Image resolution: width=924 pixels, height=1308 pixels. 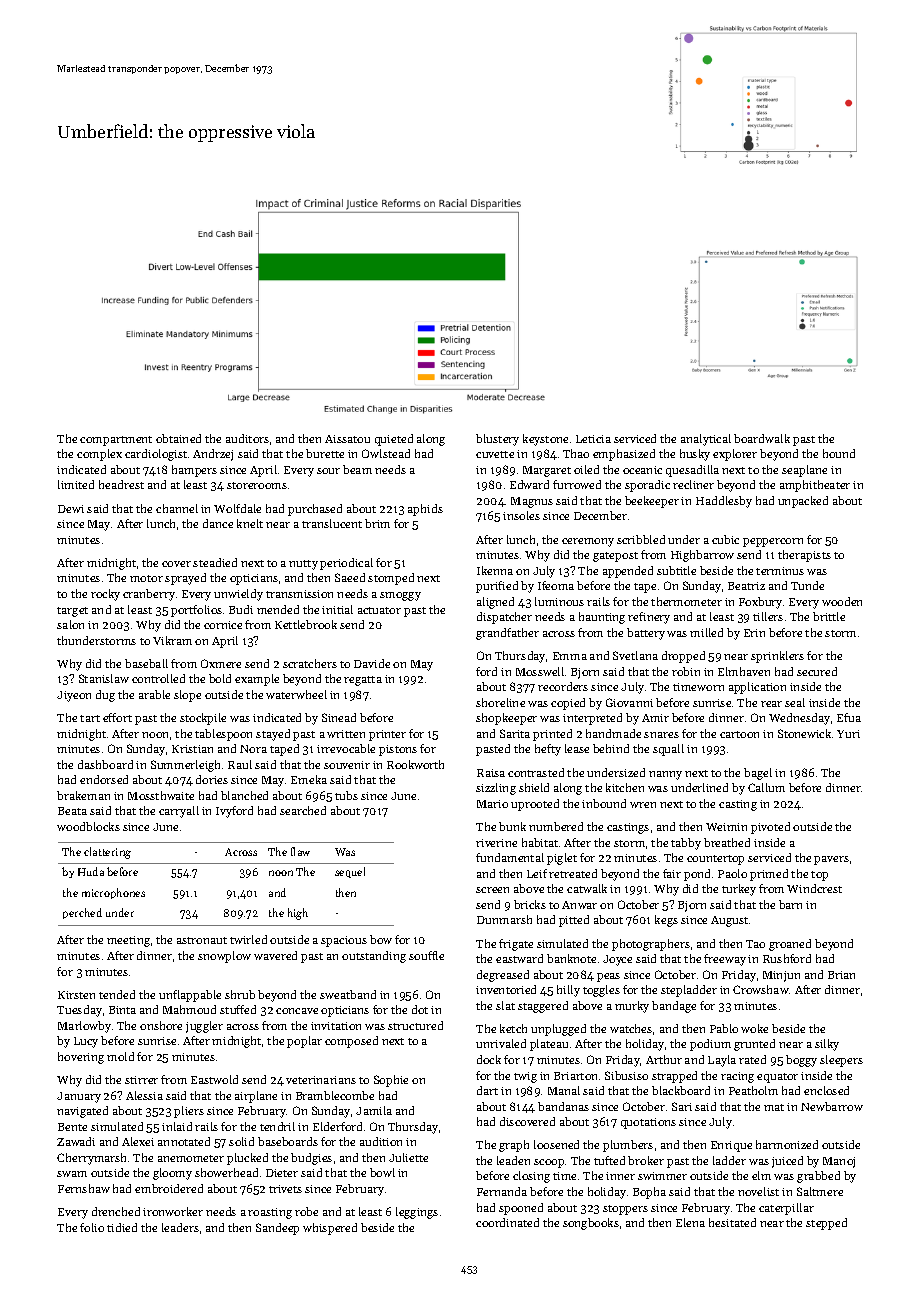 I want to click on scribbled, so click(x=641, y=539).
